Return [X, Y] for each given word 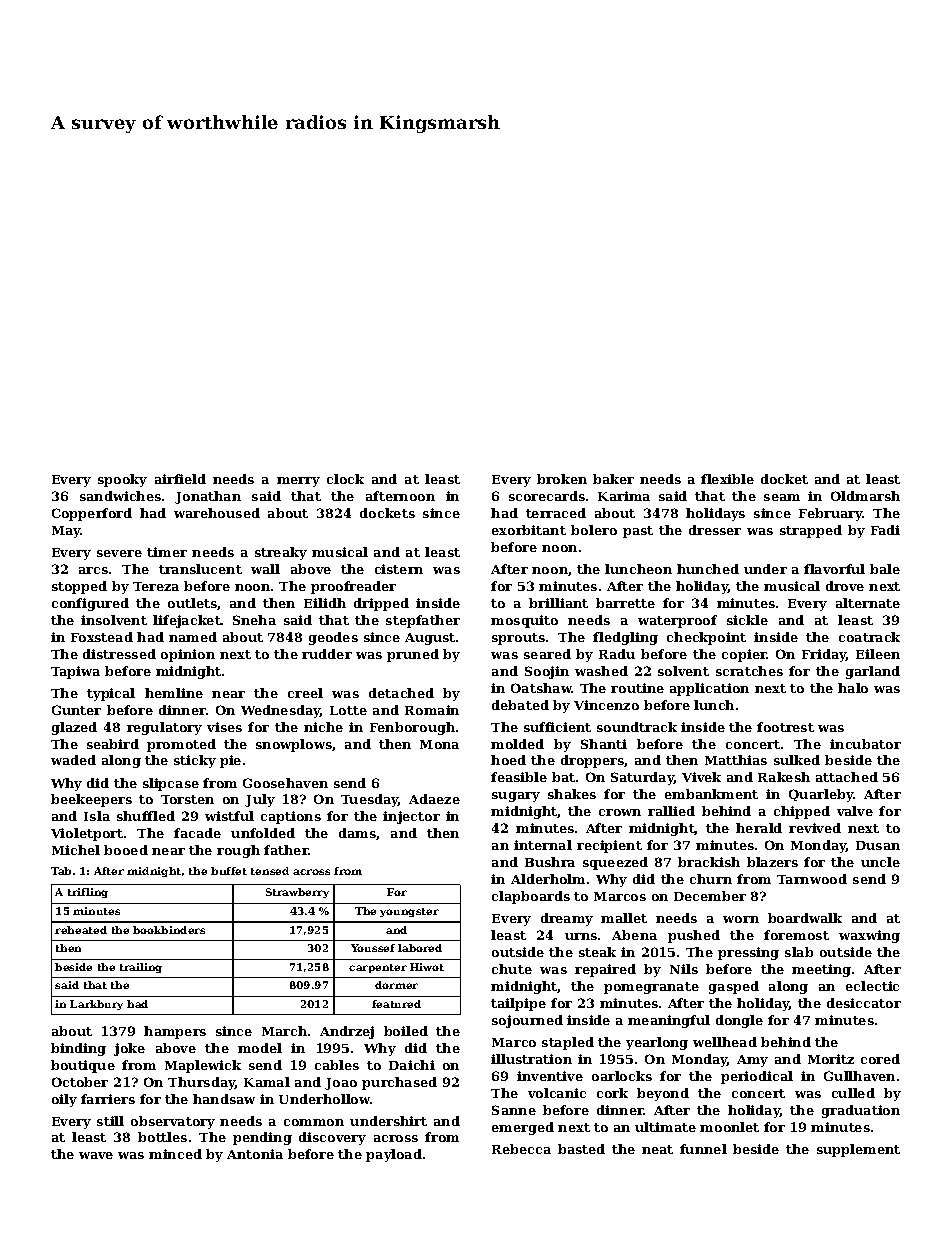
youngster [409, 912]
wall [265, 569]
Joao [341, 1084]
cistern [399, 569]
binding [78, 1049]
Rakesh [784, 777]
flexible [727, 479]
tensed [270, 871]
